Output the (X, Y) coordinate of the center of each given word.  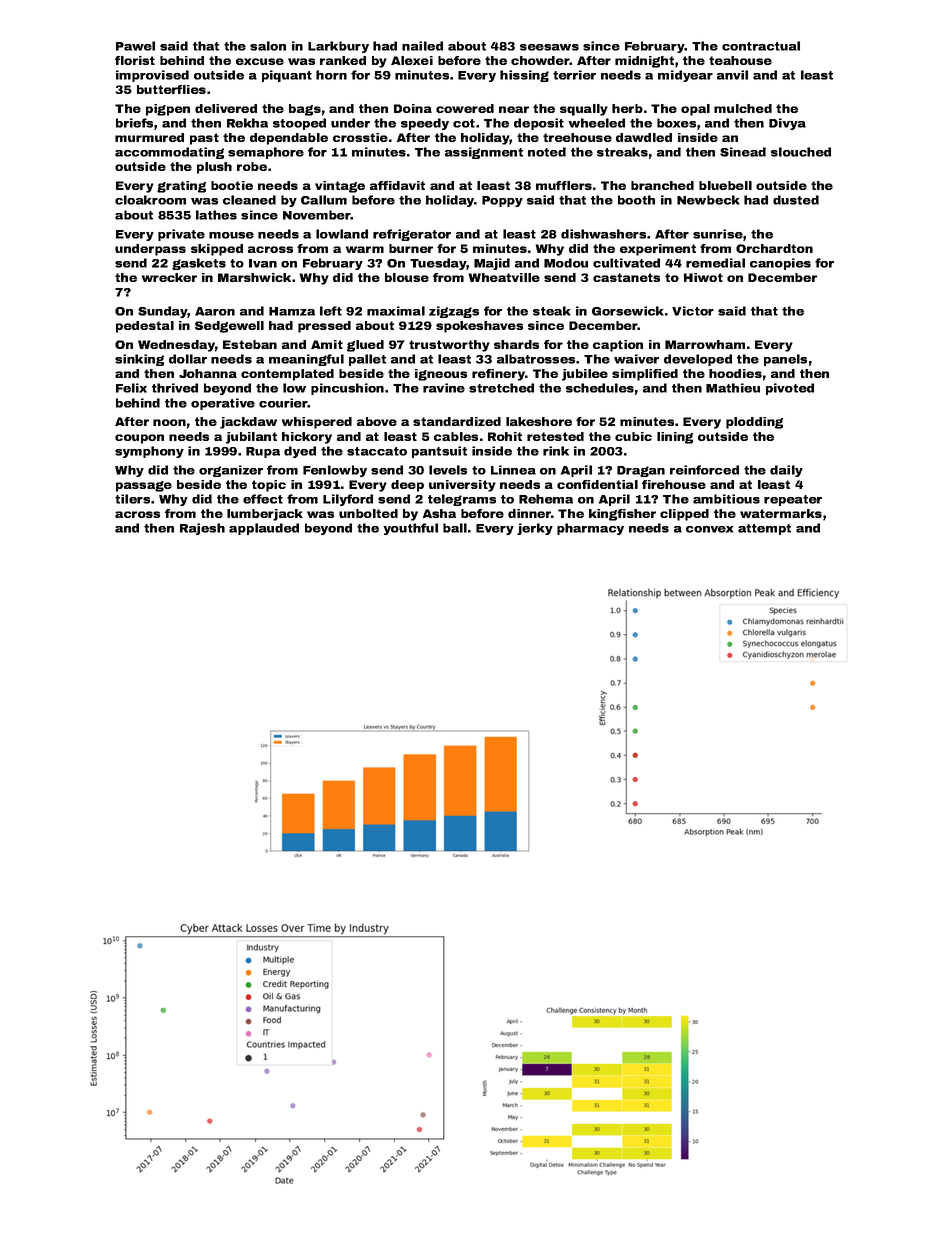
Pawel (135, 46)
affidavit (397, 185)
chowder (540, 60)
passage (144, 486)
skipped (217, 250)
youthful (410, 529)
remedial (715, 263)
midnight (644, 62)
